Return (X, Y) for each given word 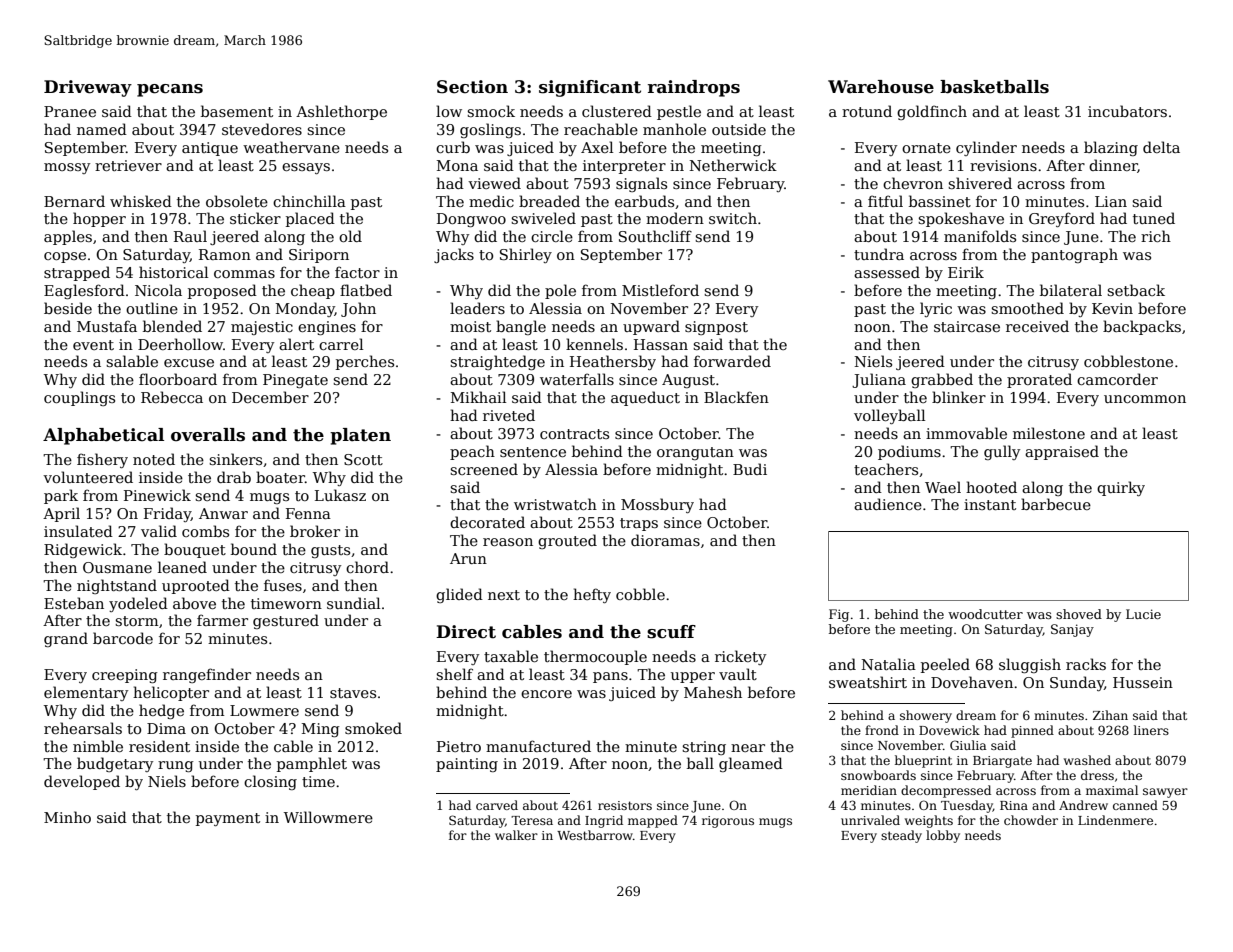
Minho (67, 817)
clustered (617, 111)
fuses (283, 585)
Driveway (88, 88)
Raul (190, 236)
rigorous (728, 822)
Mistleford (660, 290)
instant (990, 504)
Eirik (966, 272)
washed (1087, 760)
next (504, 595)
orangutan (695, 453)
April (61, 514)
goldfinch (932, 112)
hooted (991, 487)
